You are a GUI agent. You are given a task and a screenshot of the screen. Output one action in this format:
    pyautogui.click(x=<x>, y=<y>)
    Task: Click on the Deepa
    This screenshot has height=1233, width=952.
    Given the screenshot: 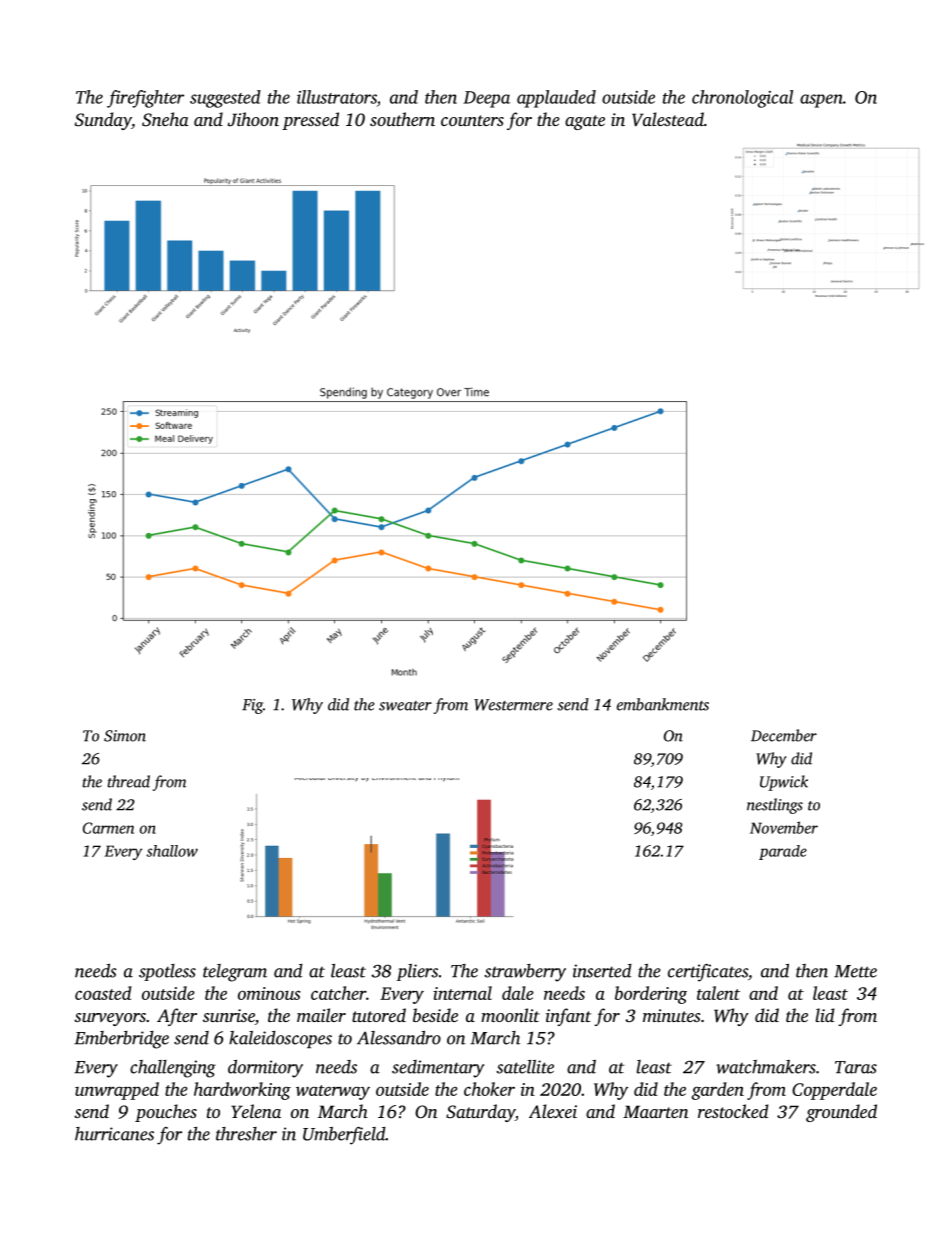 What is the action you would take?
    pyautogui.click(x=486, y=99)
